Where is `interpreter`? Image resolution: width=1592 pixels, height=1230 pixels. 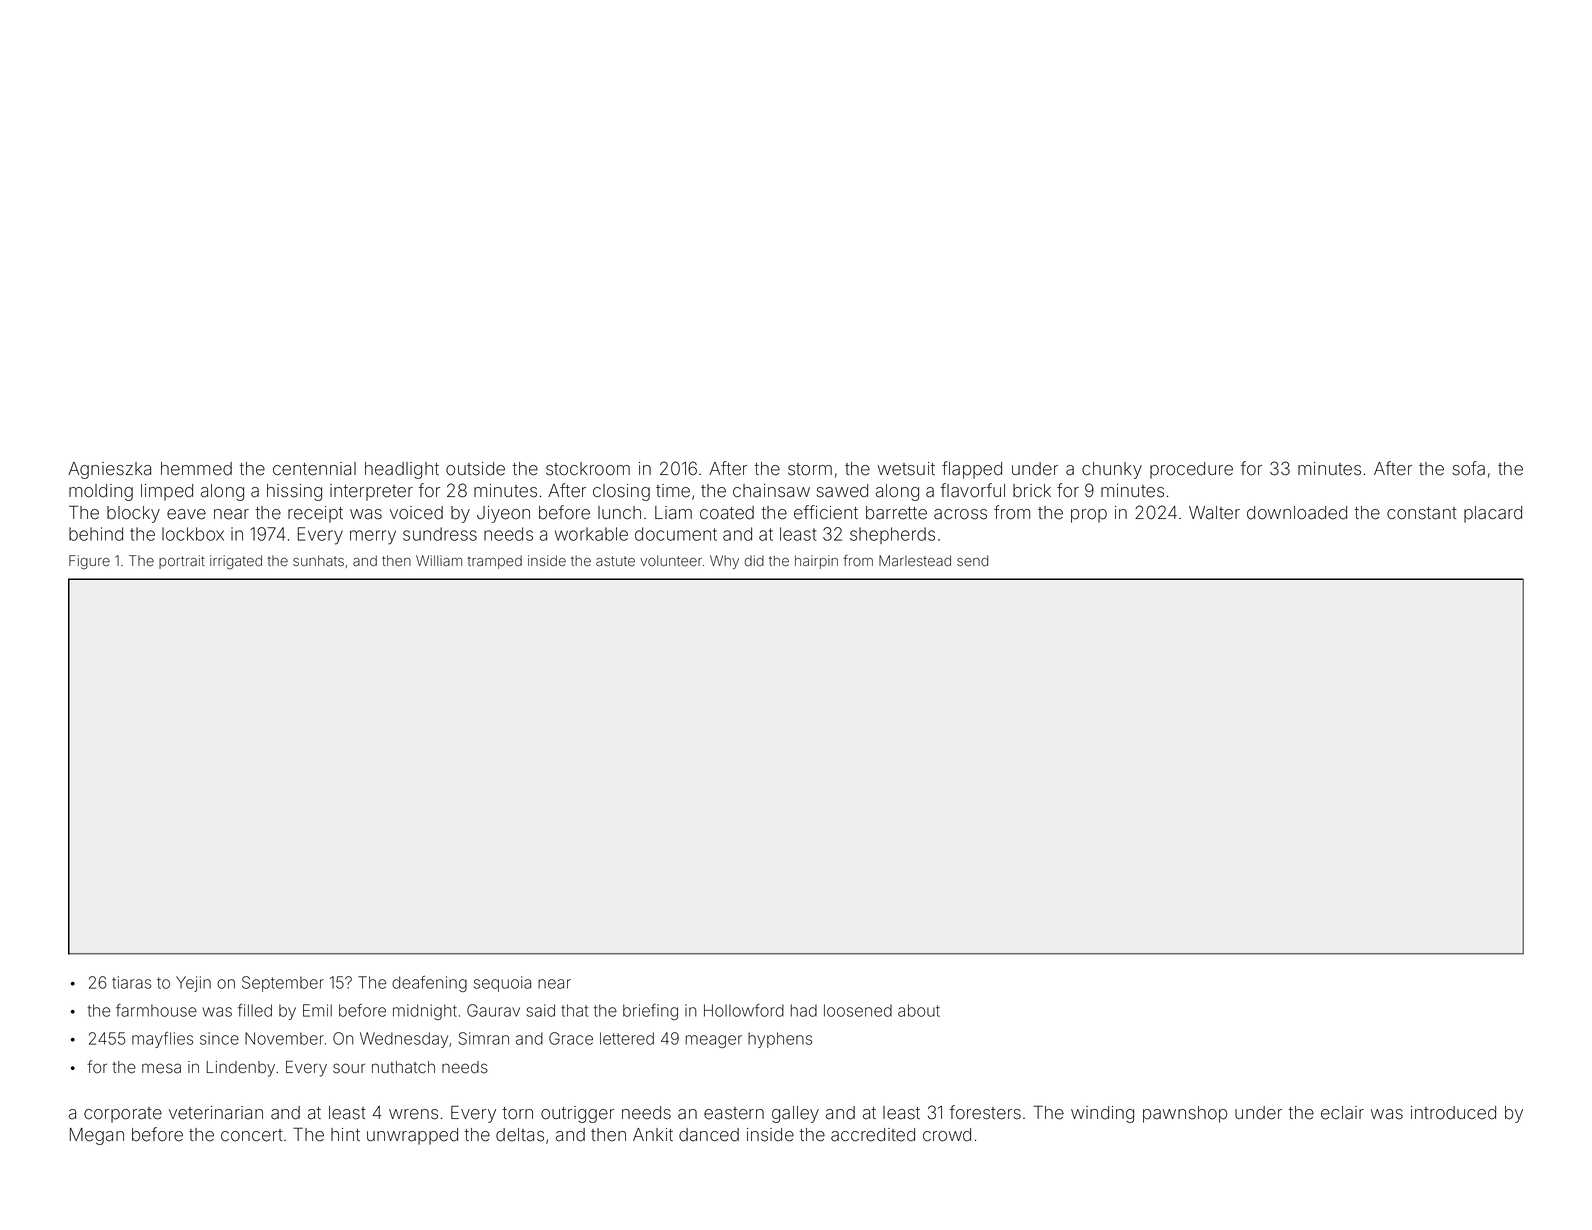 interpreter is located at coordinates (371, 492).
